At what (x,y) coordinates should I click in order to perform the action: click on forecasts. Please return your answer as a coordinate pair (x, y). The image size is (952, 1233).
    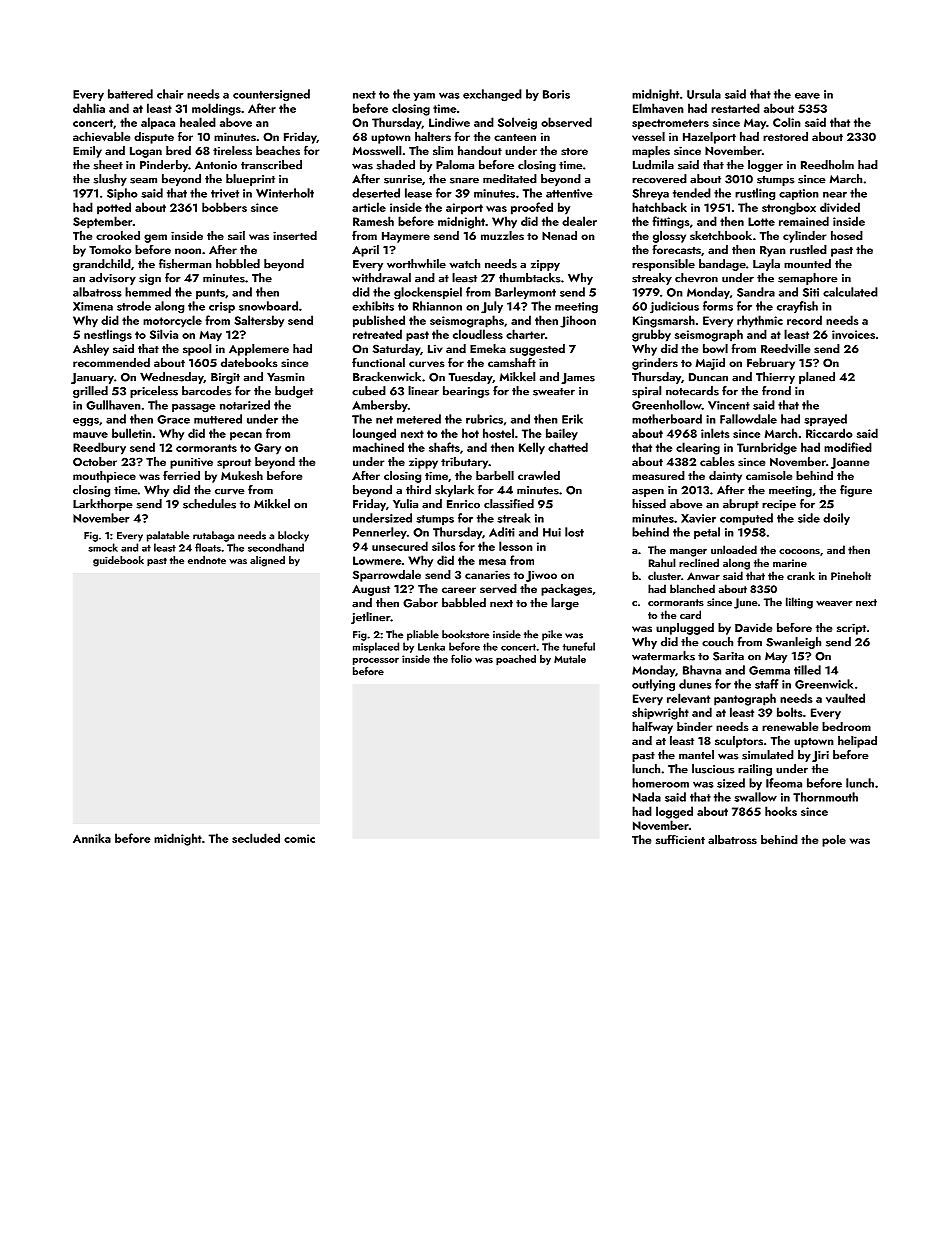
    Looking at the image, I should click on (676, 249).
